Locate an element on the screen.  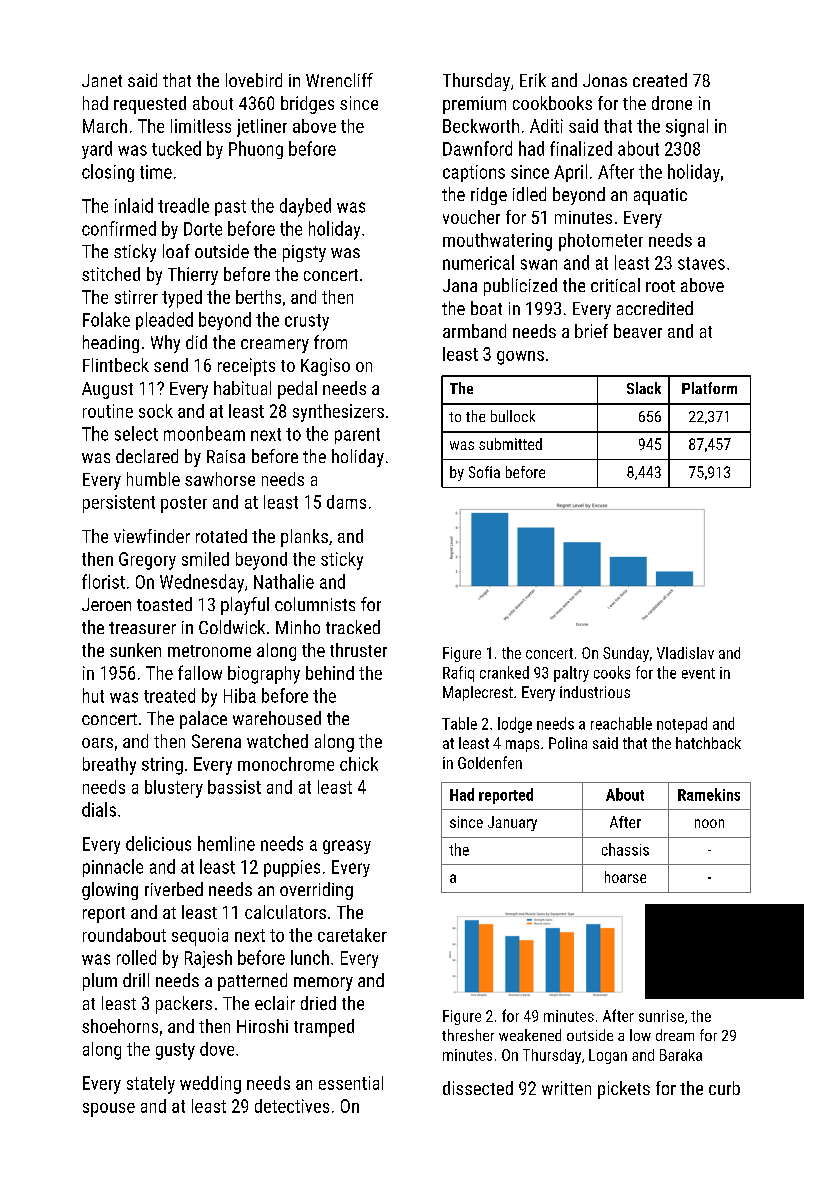
overriding is located at coordinates (316, 891).
